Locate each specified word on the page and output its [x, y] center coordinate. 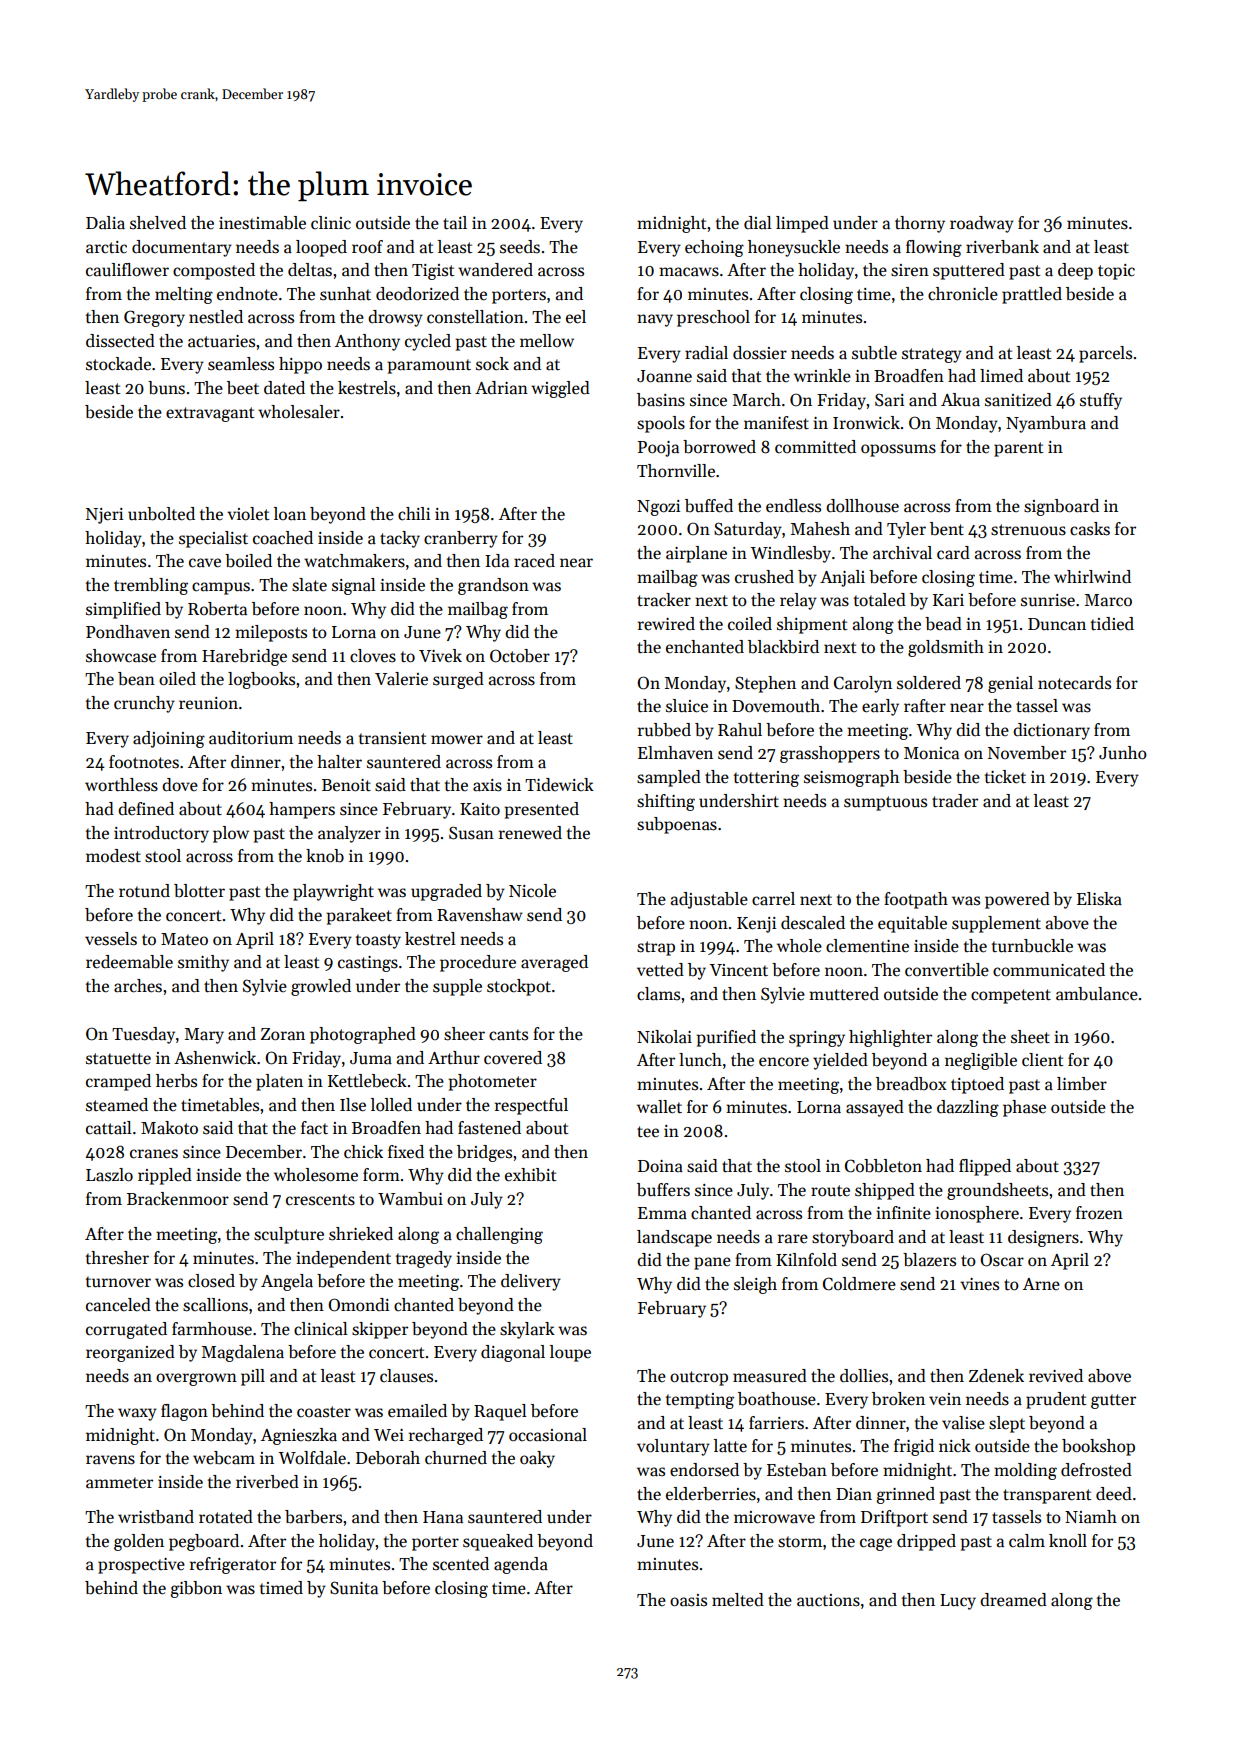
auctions [828, 1600]
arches [138, 986]
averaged [554, 963]
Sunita [354, 1588]
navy [655, 320]
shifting [666, 802]
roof [367, 246]
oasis [688, 1600]
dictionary [1051, 731]
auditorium [251, 738]
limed [1001, 376]
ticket [1005, 777]
